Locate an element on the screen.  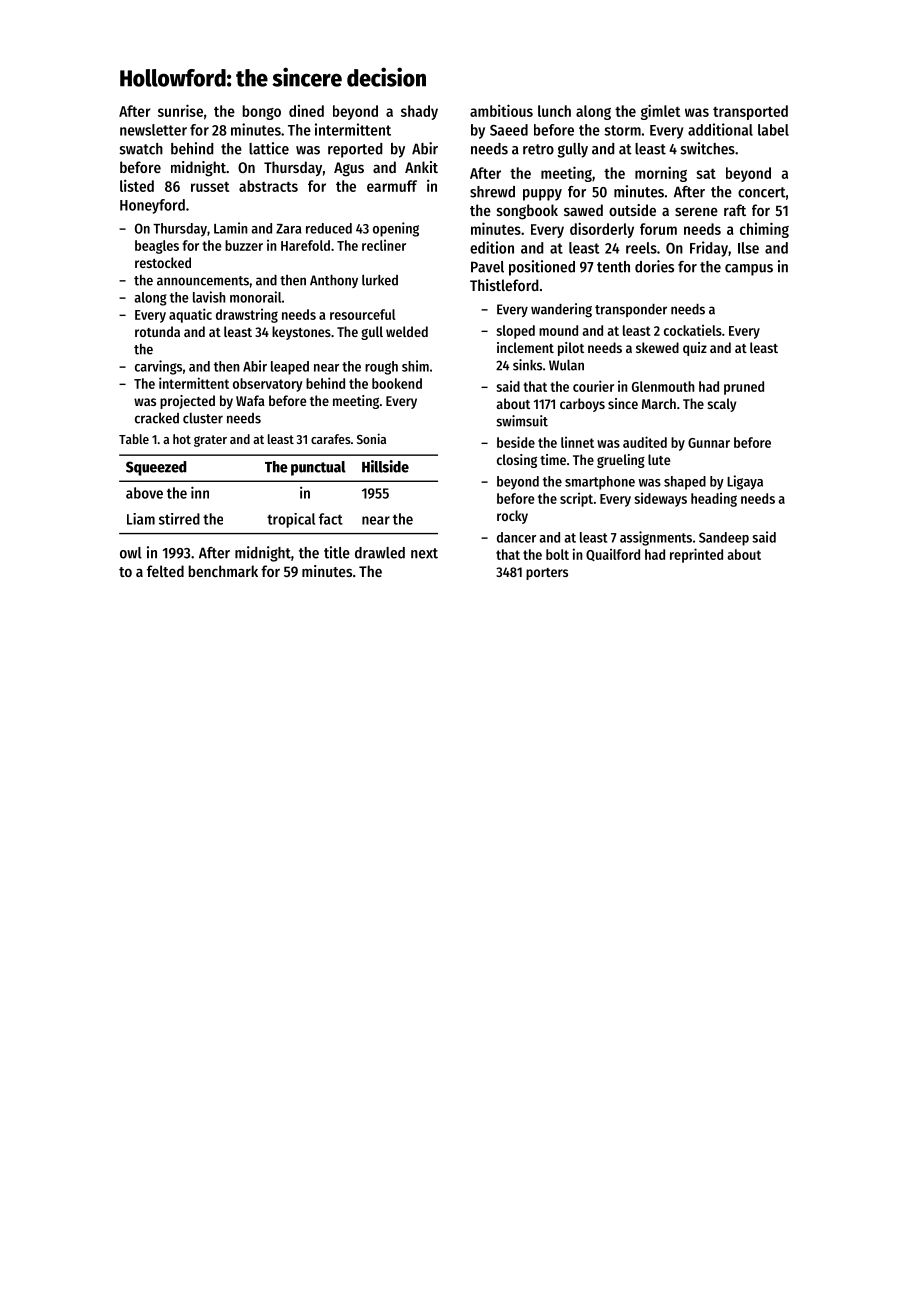
monorail is located at coordinates (255, 297).
